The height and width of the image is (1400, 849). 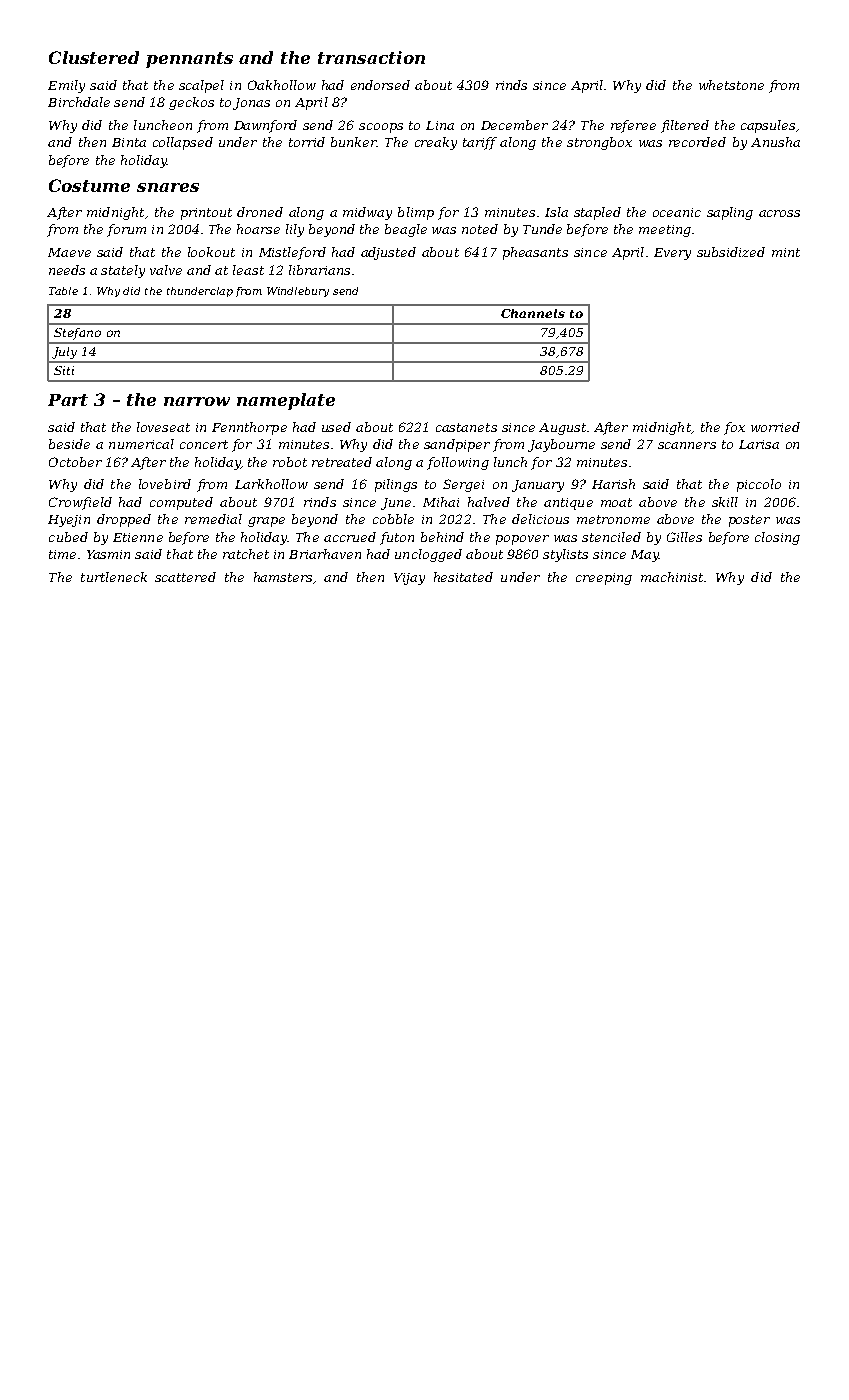 I want to click on least, so click(x=248, y=270).
